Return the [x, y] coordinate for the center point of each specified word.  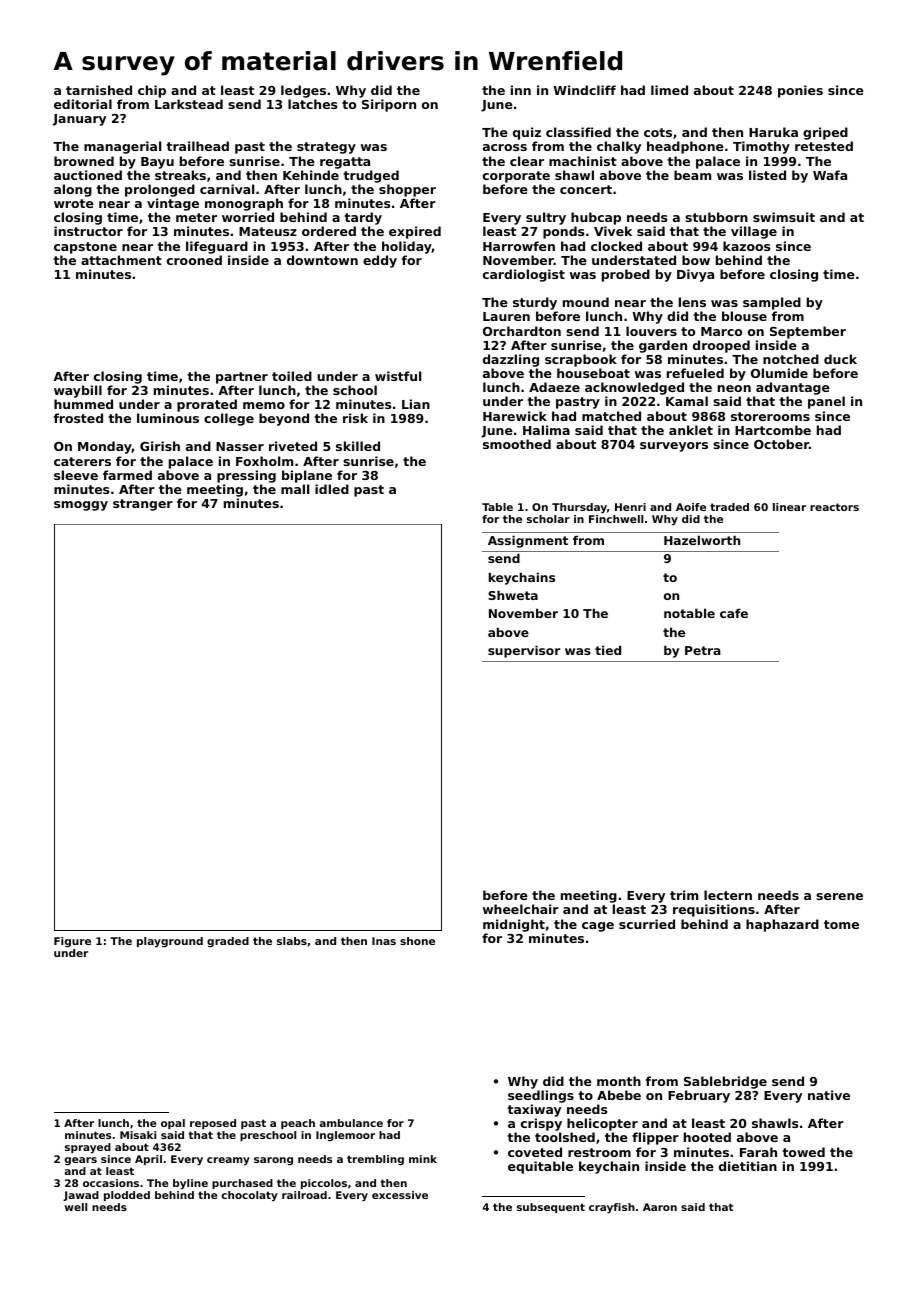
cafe [734, 613]
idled [332, 489]
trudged [371, 176]
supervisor [524, 651]
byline [190, 1184]
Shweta [513, 595]
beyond [284, 419]
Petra [703, 650]
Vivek [613, 231]
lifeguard [217, 247]
